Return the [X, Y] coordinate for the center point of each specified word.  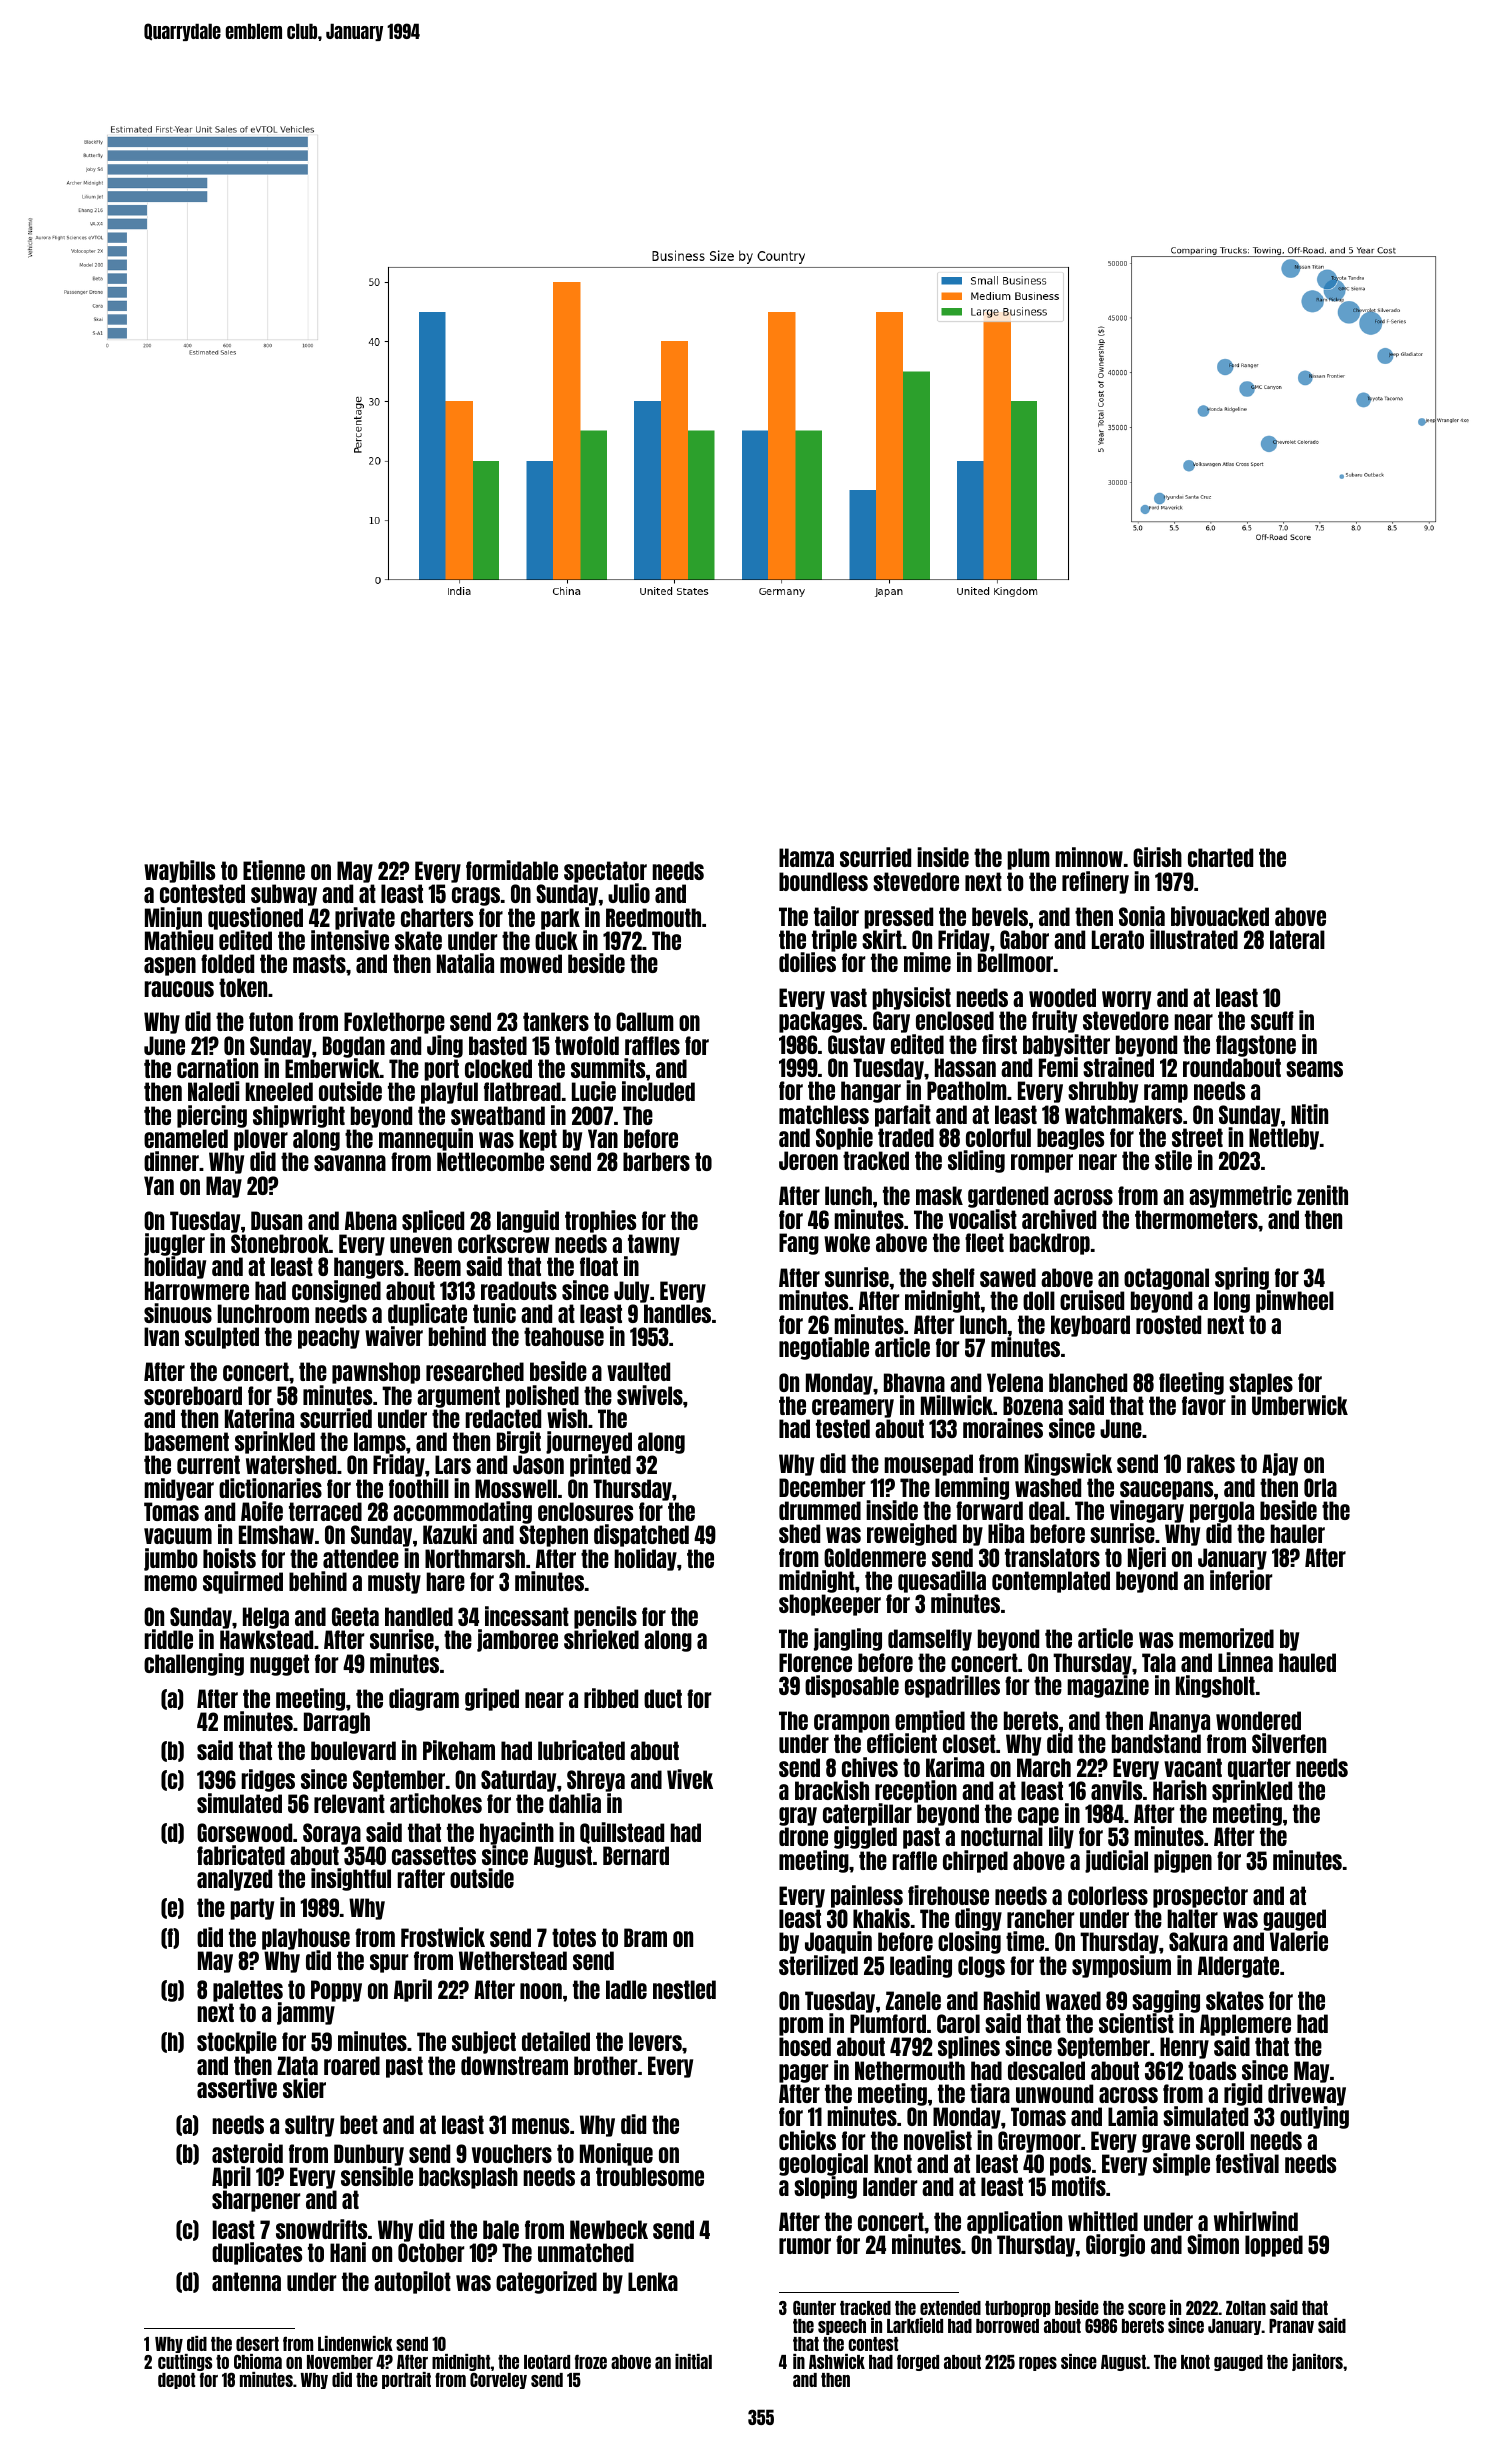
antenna [246, 2281]
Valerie [1299, 1941]
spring [1243, 1279]
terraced [325, 1511]
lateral [1297, 939]
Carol [958, 2023]
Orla [1320, 1487]
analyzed [234, 1880]
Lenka [653, 2281]
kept [538, 1140]
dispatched [641, 1535]
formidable [512, 870]
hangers [369, 1268]
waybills [179, 871]
